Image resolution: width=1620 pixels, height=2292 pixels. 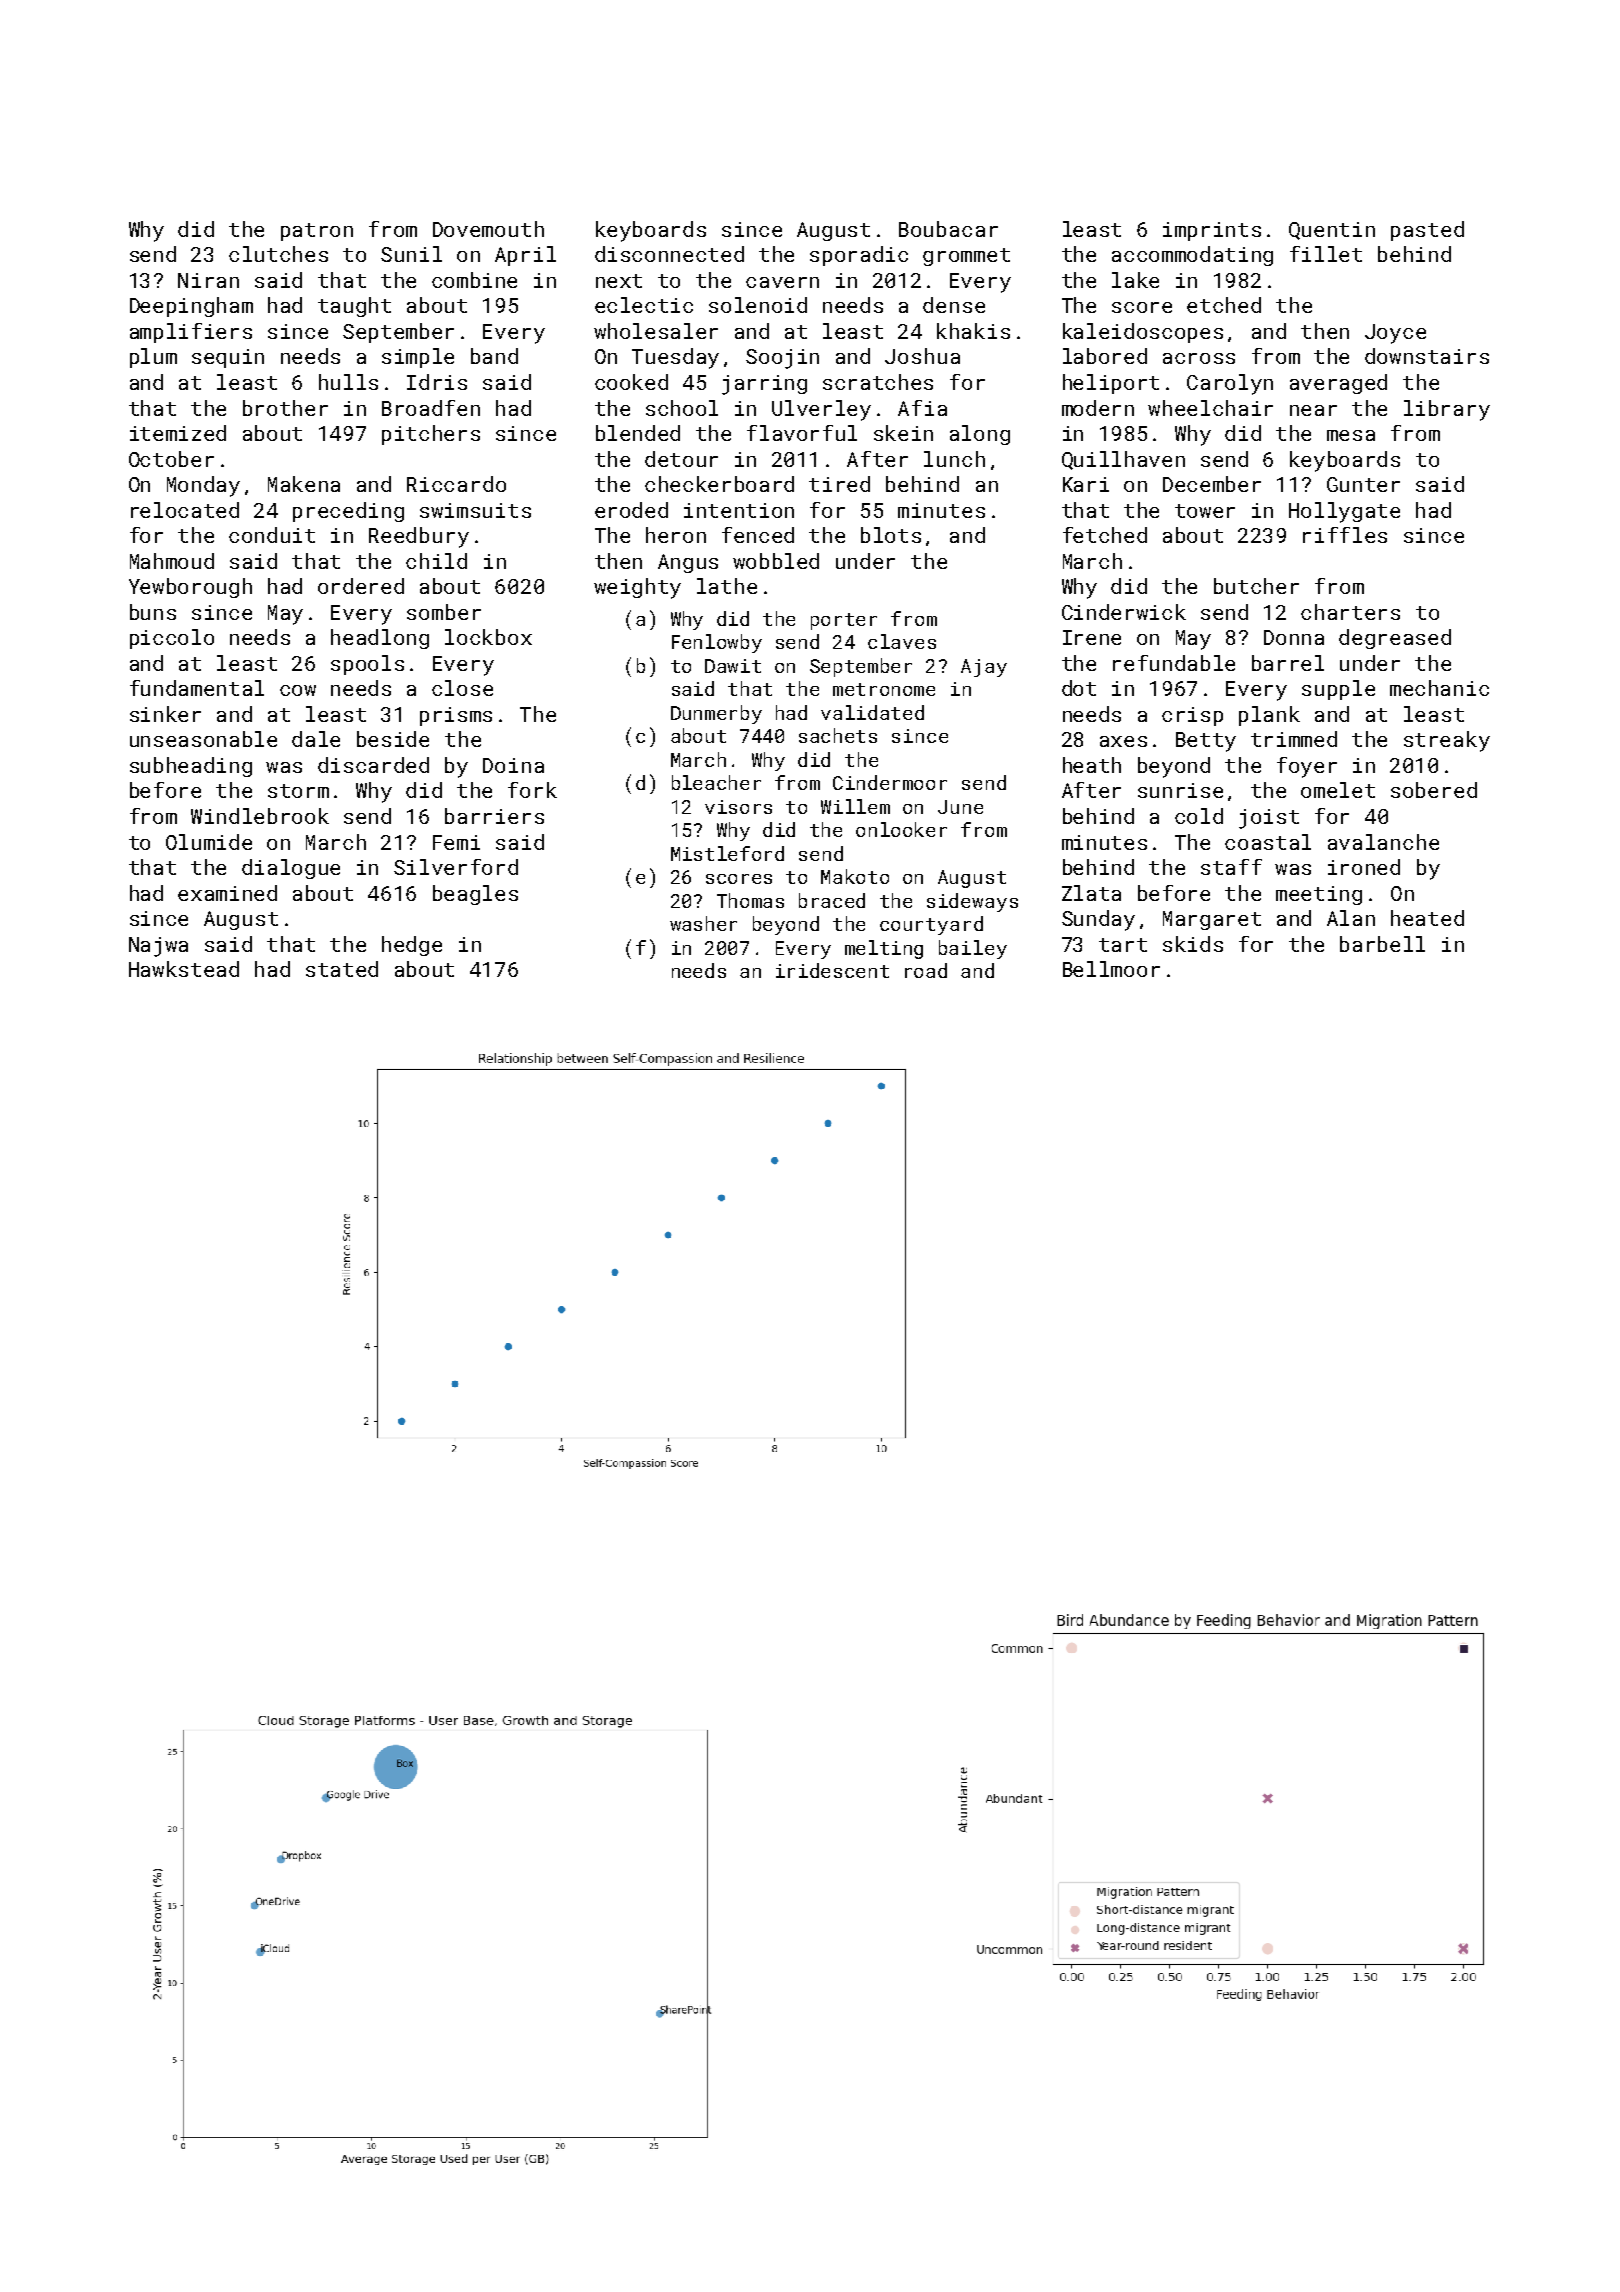 What do you see at coordinates (1351, 435) in the document?
I see `mesa` at bounding box center [1351, 435].
